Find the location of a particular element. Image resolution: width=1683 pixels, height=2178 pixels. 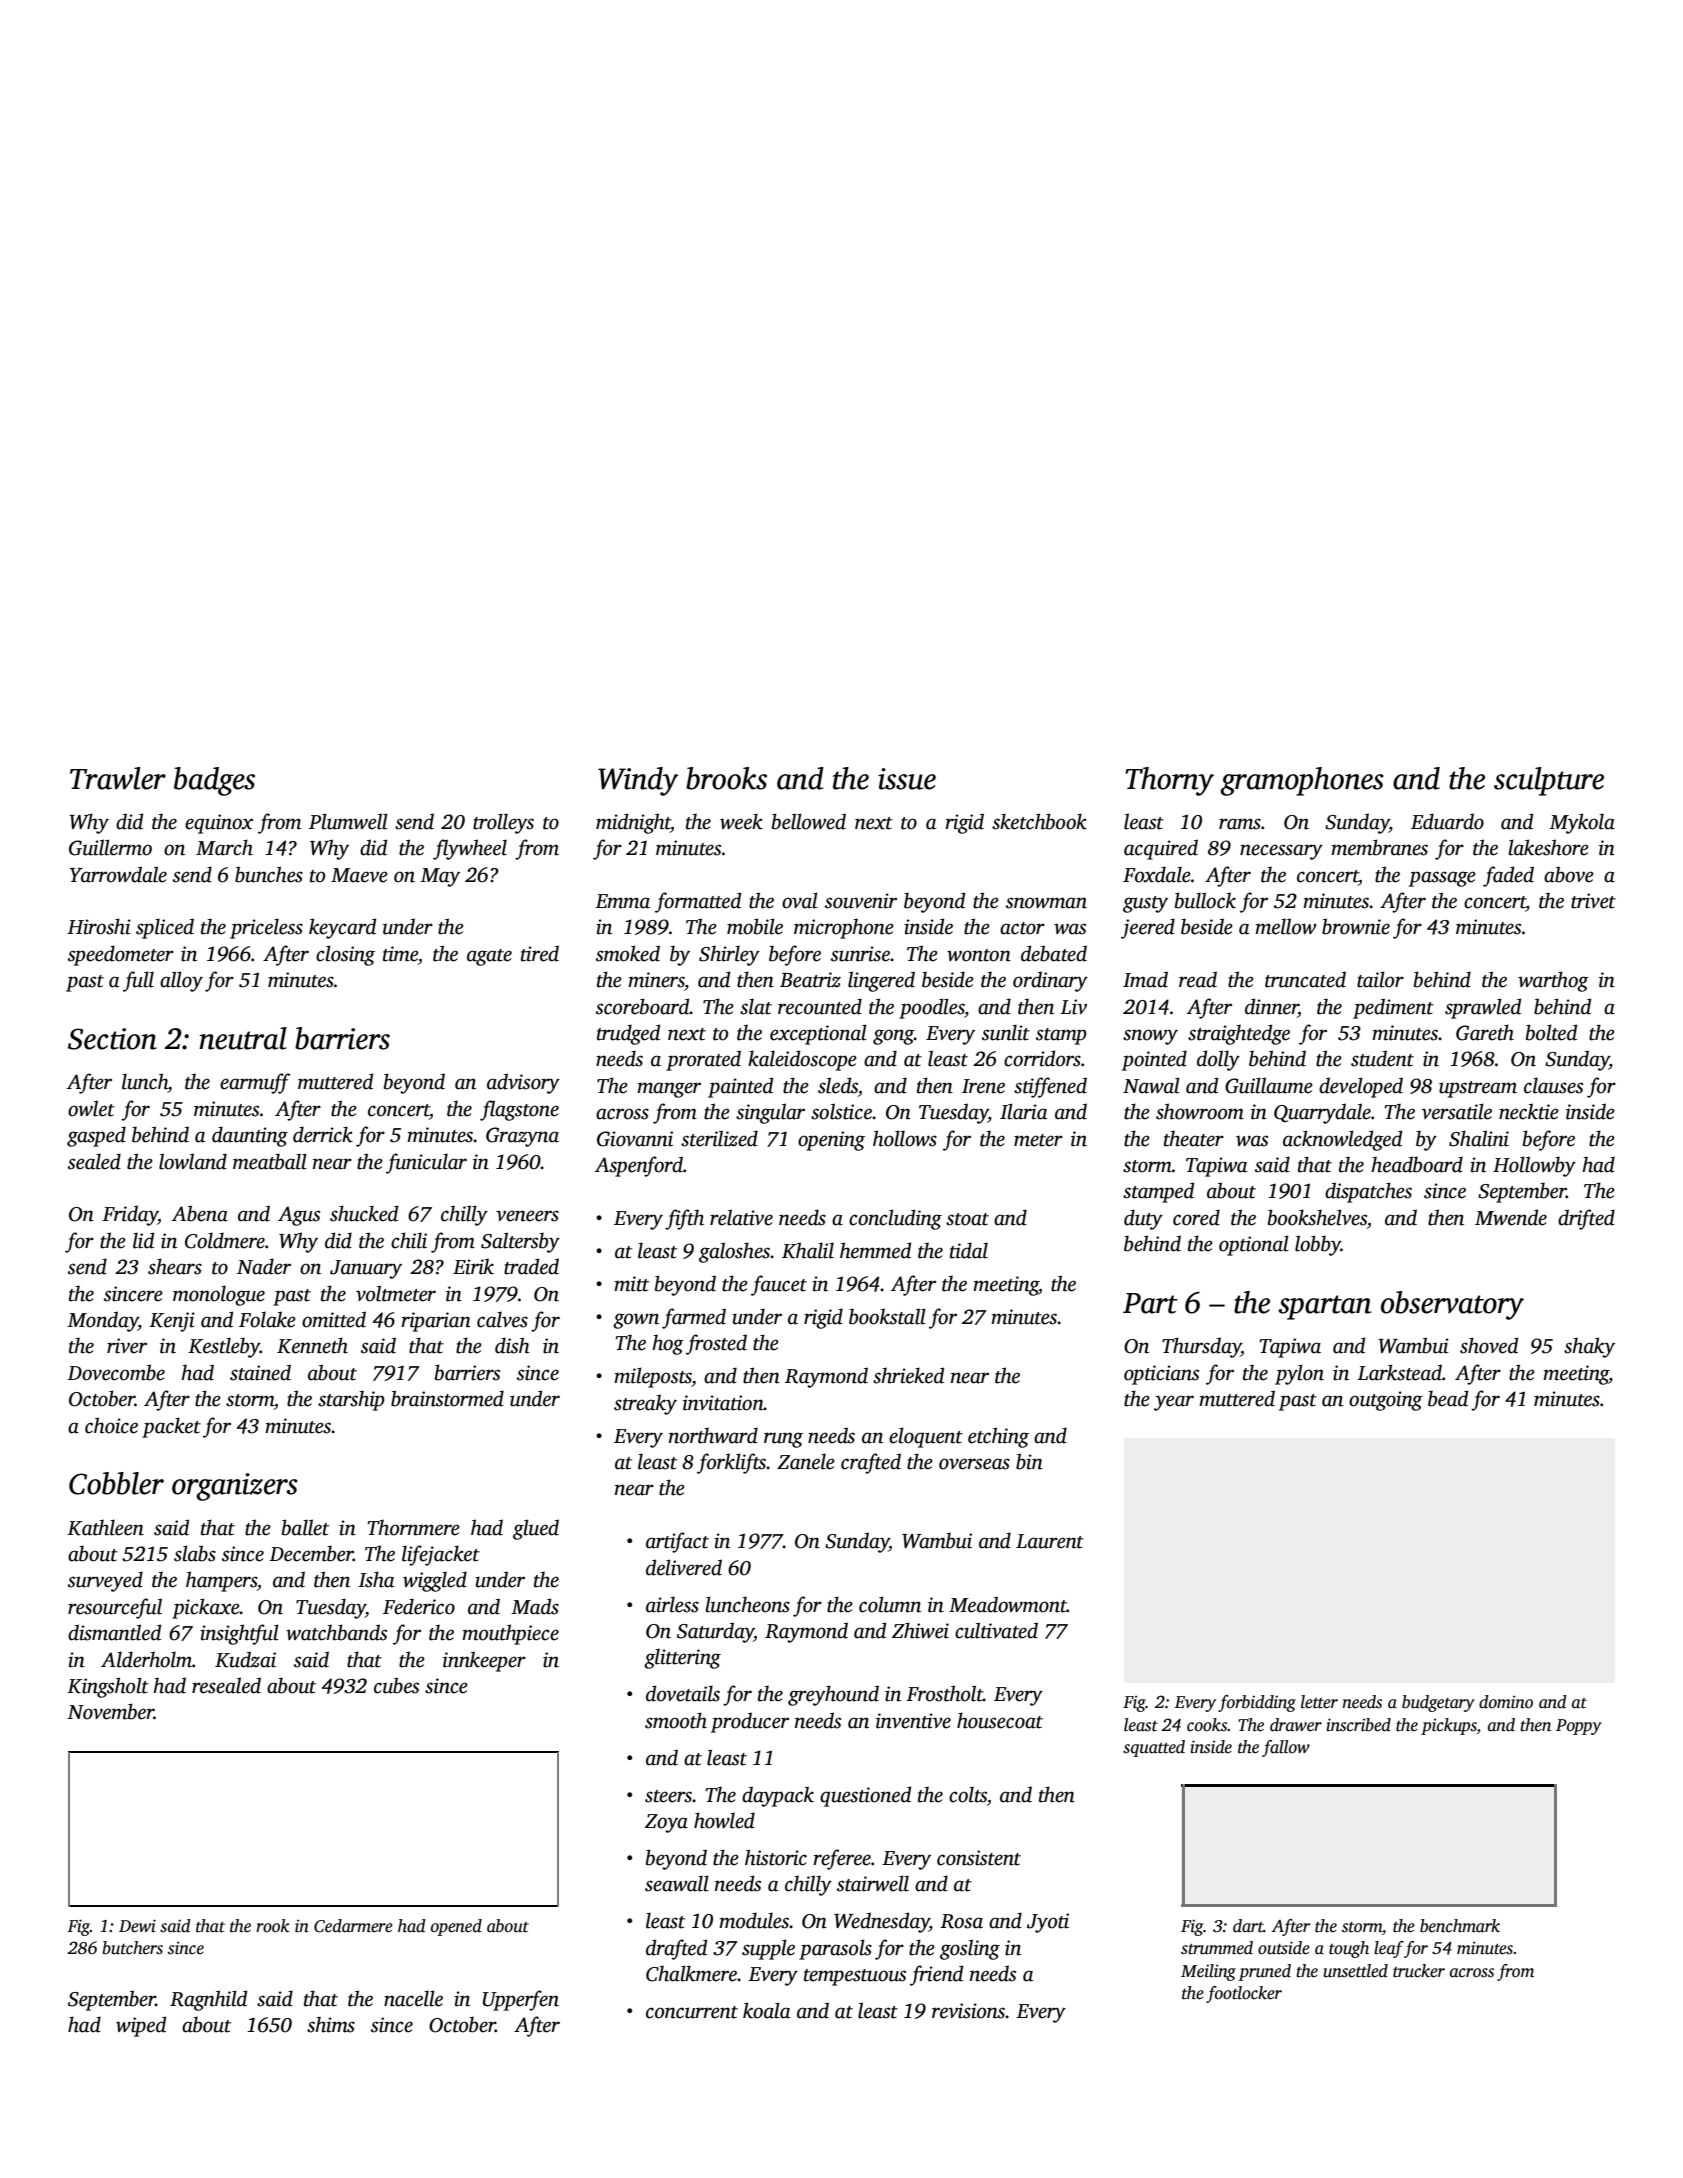

shucked is located at coordinates (364, 1213).
